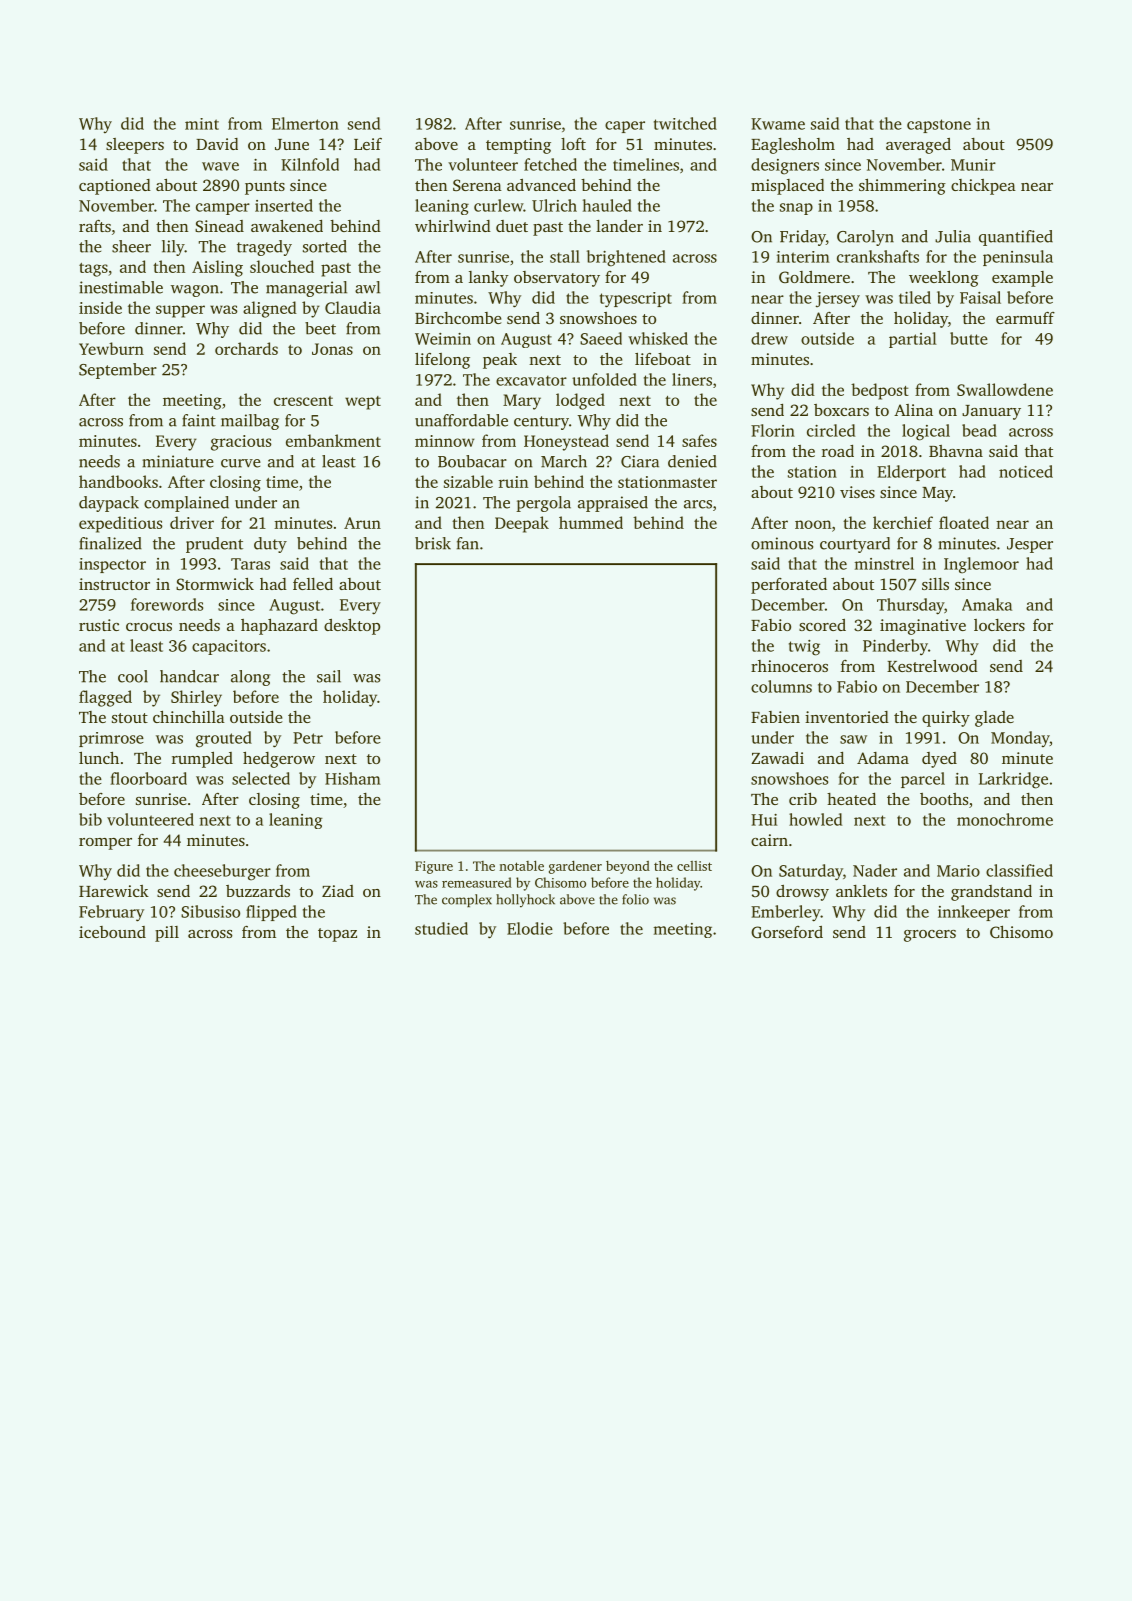  I want to click on whirlwind, so click(453, 226).
